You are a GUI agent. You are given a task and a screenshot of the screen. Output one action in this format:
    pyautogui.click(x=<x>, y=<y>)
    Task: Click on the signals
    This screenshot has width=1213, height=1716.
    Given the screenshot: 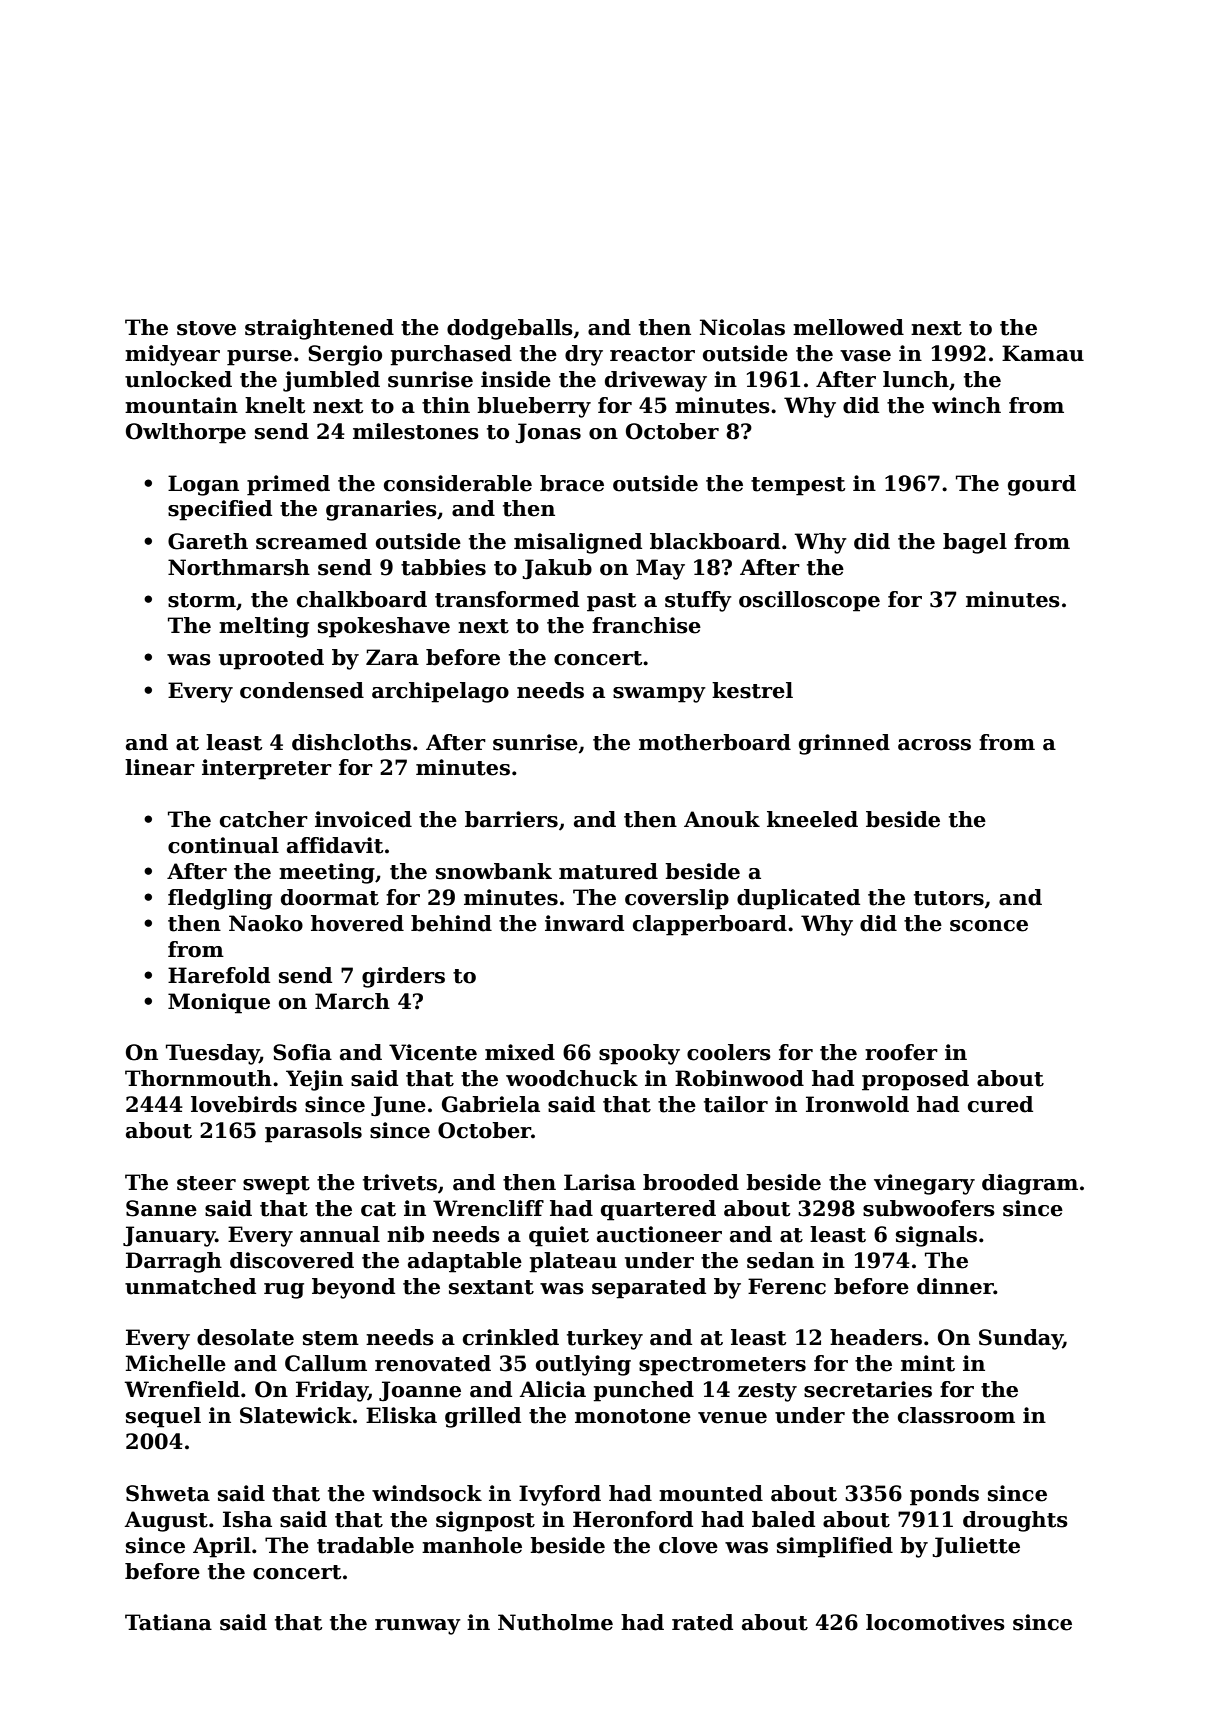 What is the action you would take?
    pyautogui.click(x=936, y=1236)
